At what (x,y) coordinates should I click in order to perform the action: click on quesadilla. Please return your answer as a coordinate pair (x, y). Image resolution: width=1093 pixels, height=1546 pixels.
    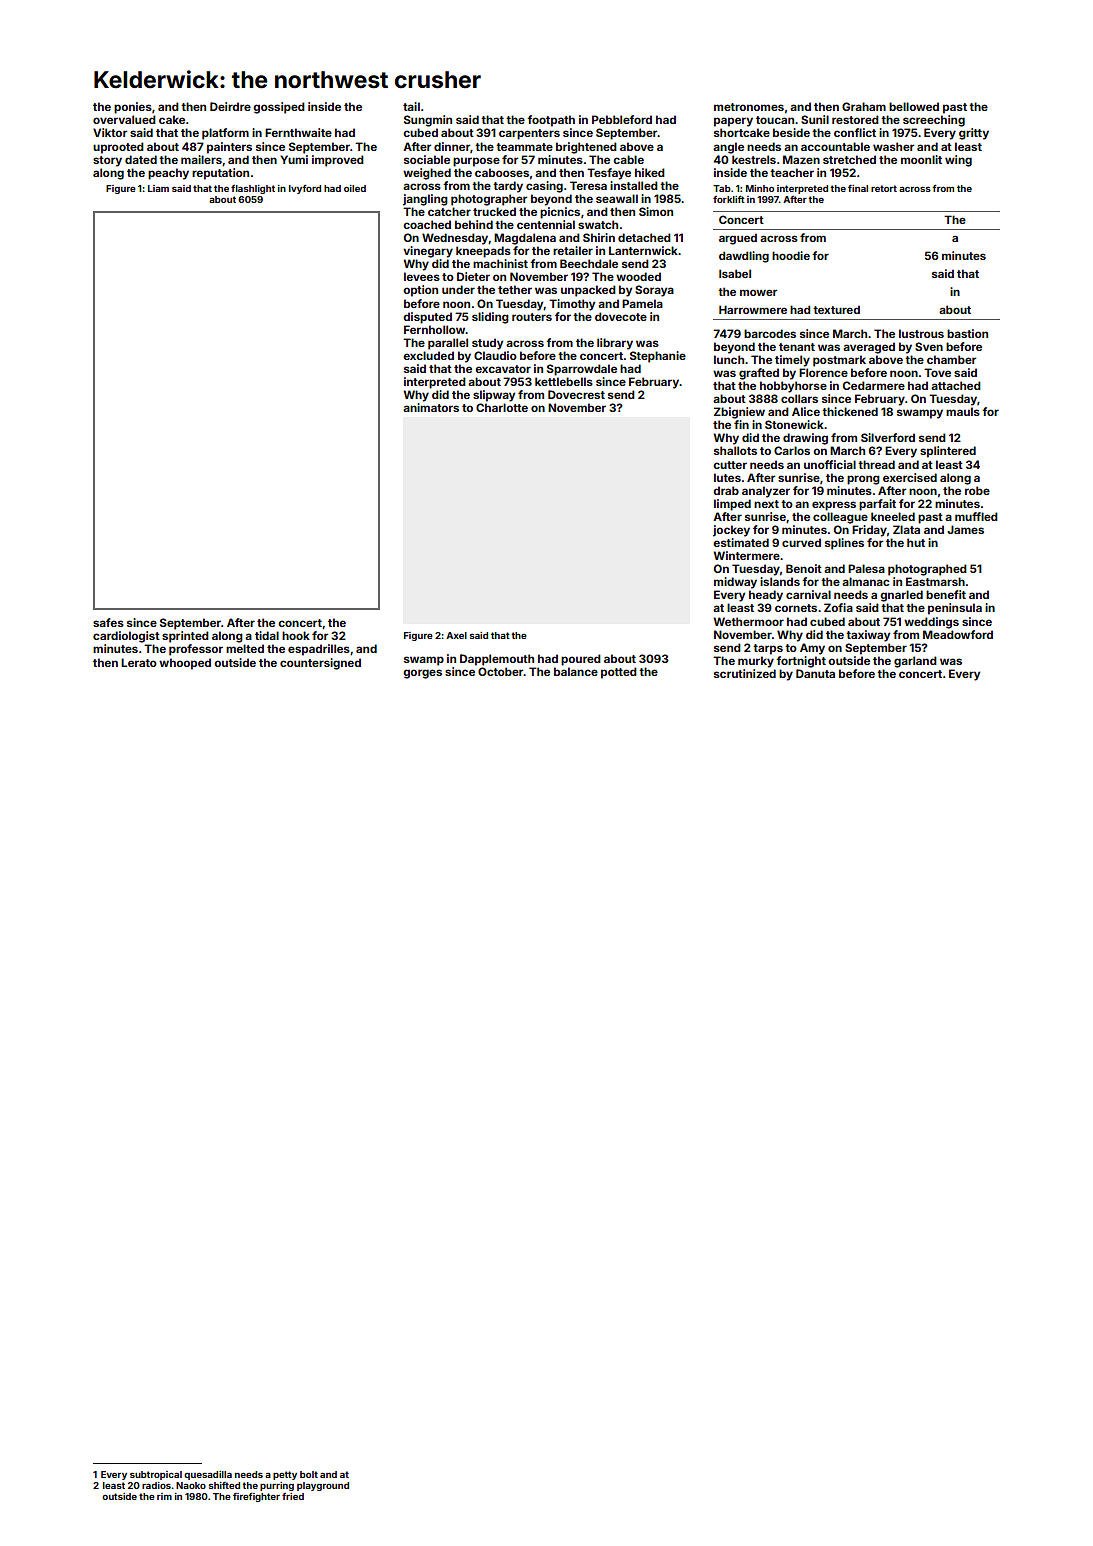
    Looking at the image, I should click on (208, 1475).
